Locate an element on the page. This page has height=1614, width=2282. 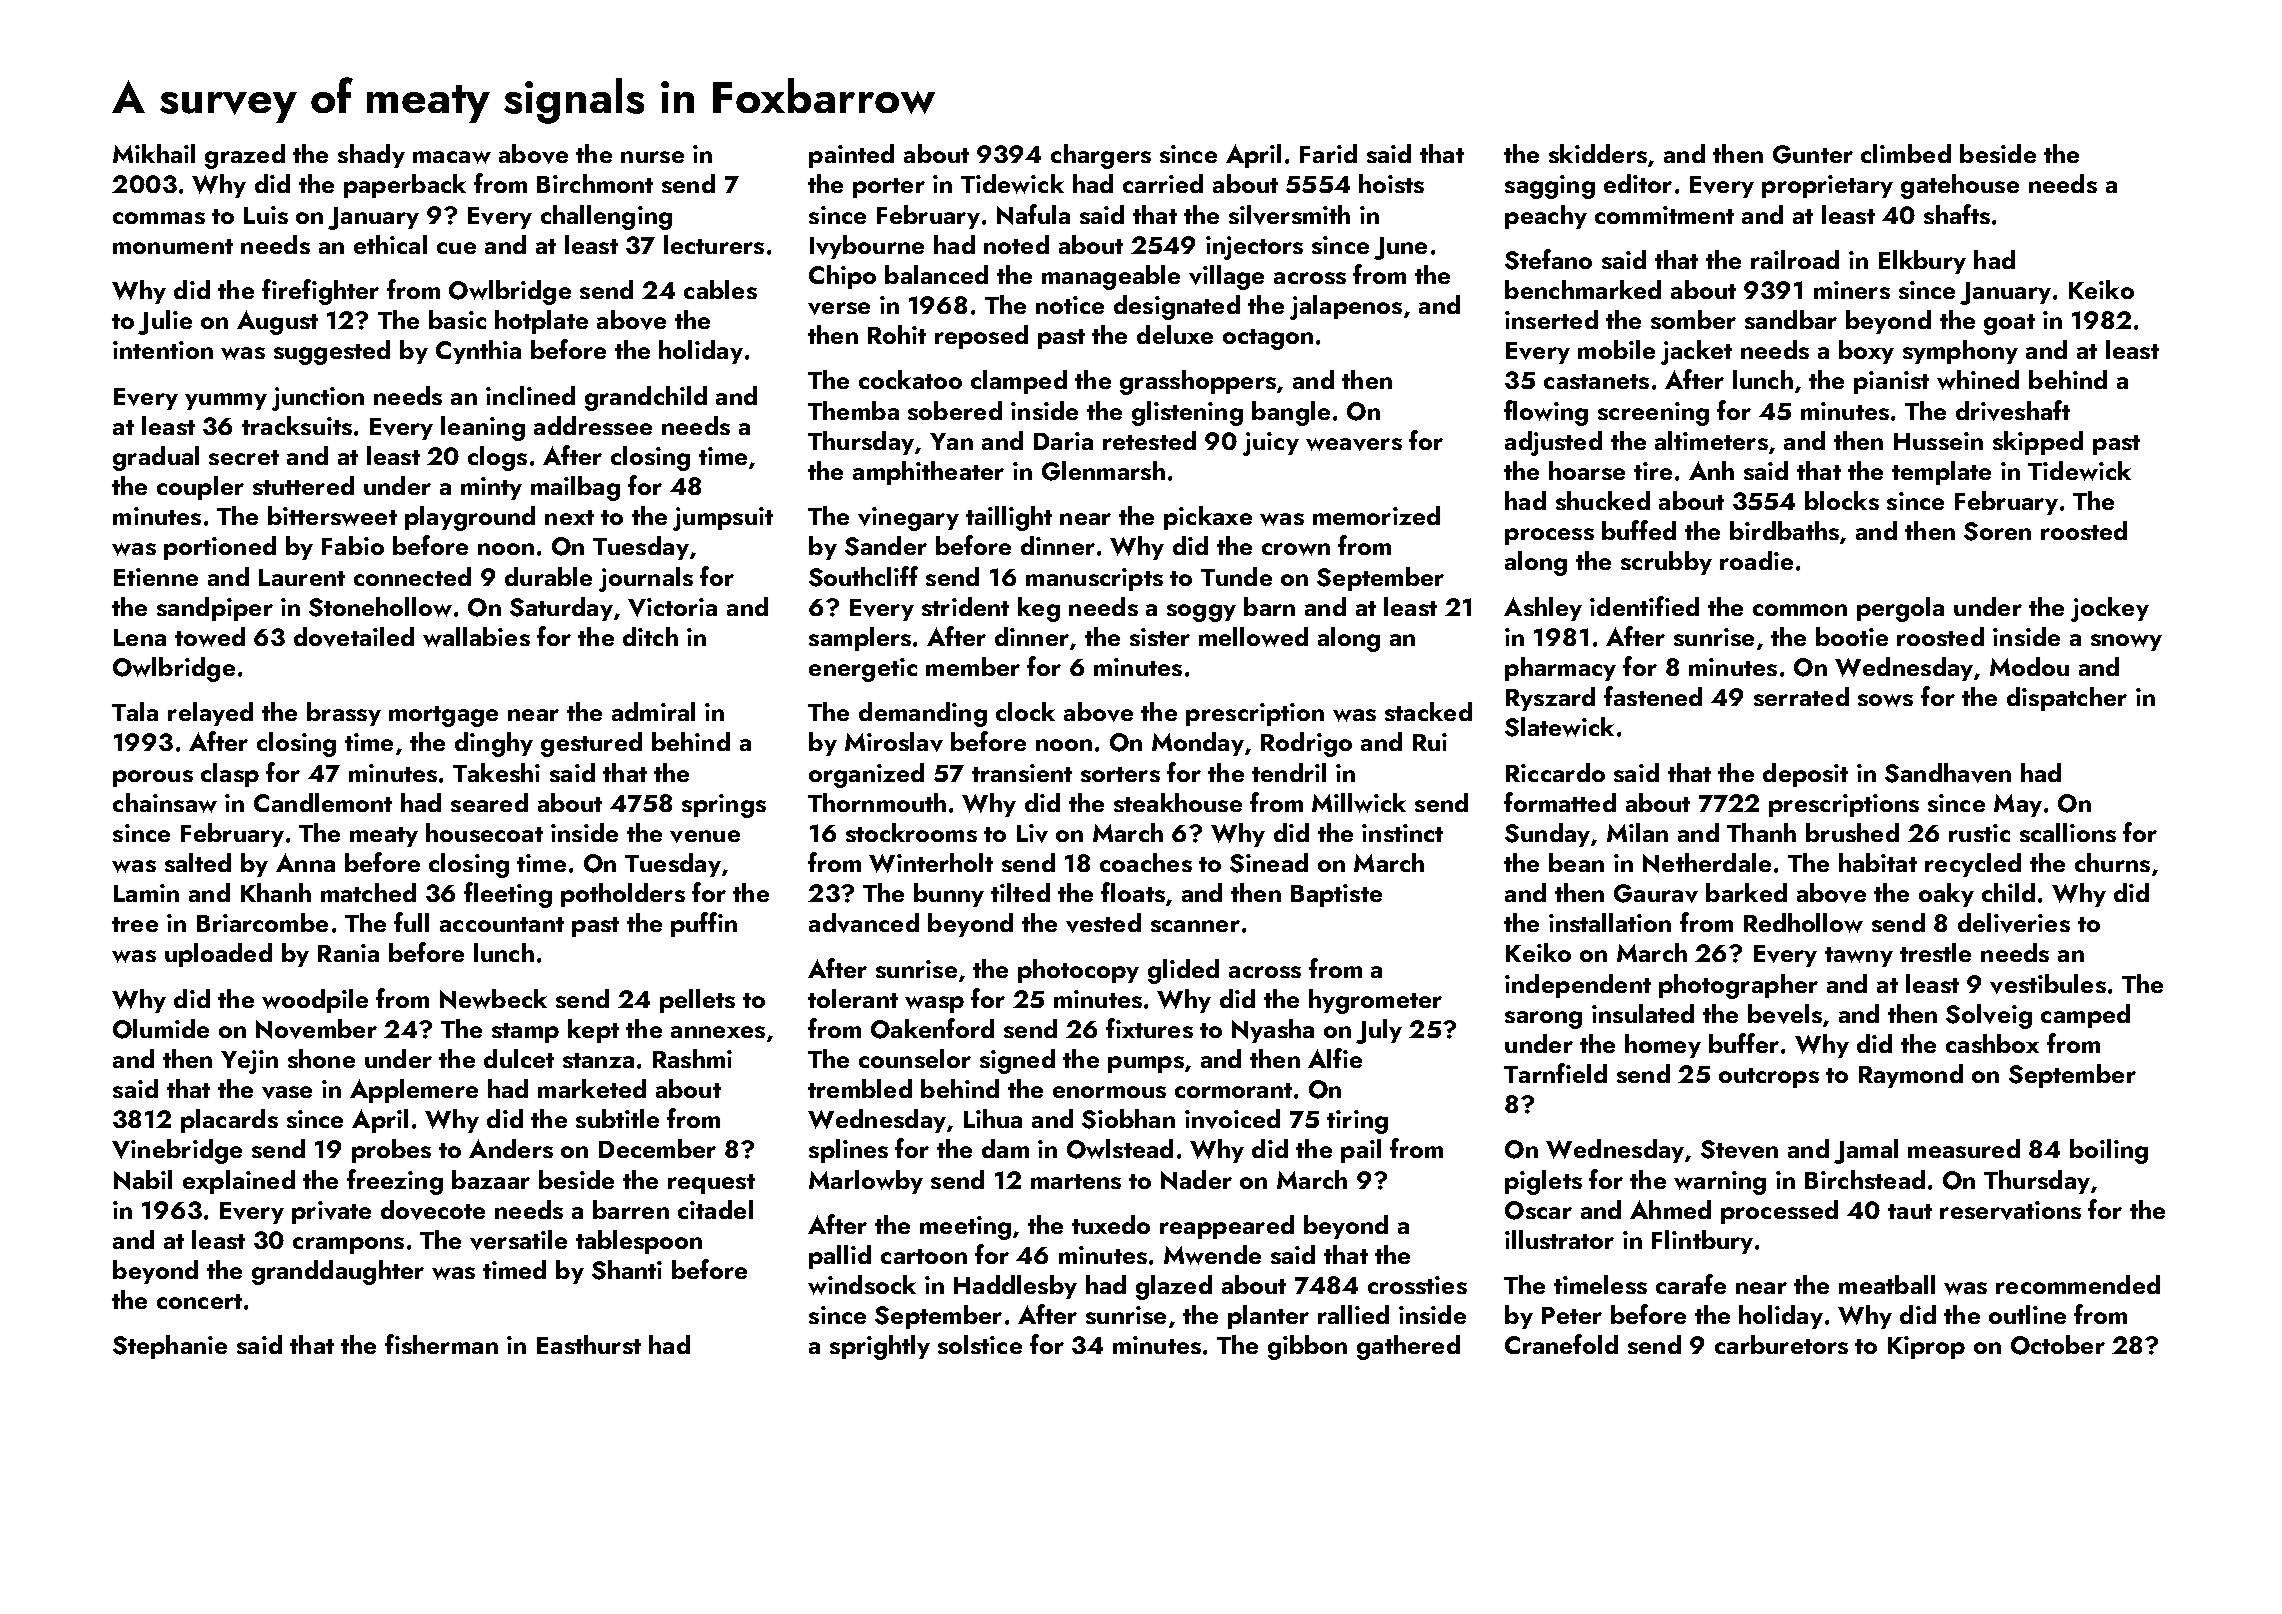
Luis is located at coordinates (266, 215).
